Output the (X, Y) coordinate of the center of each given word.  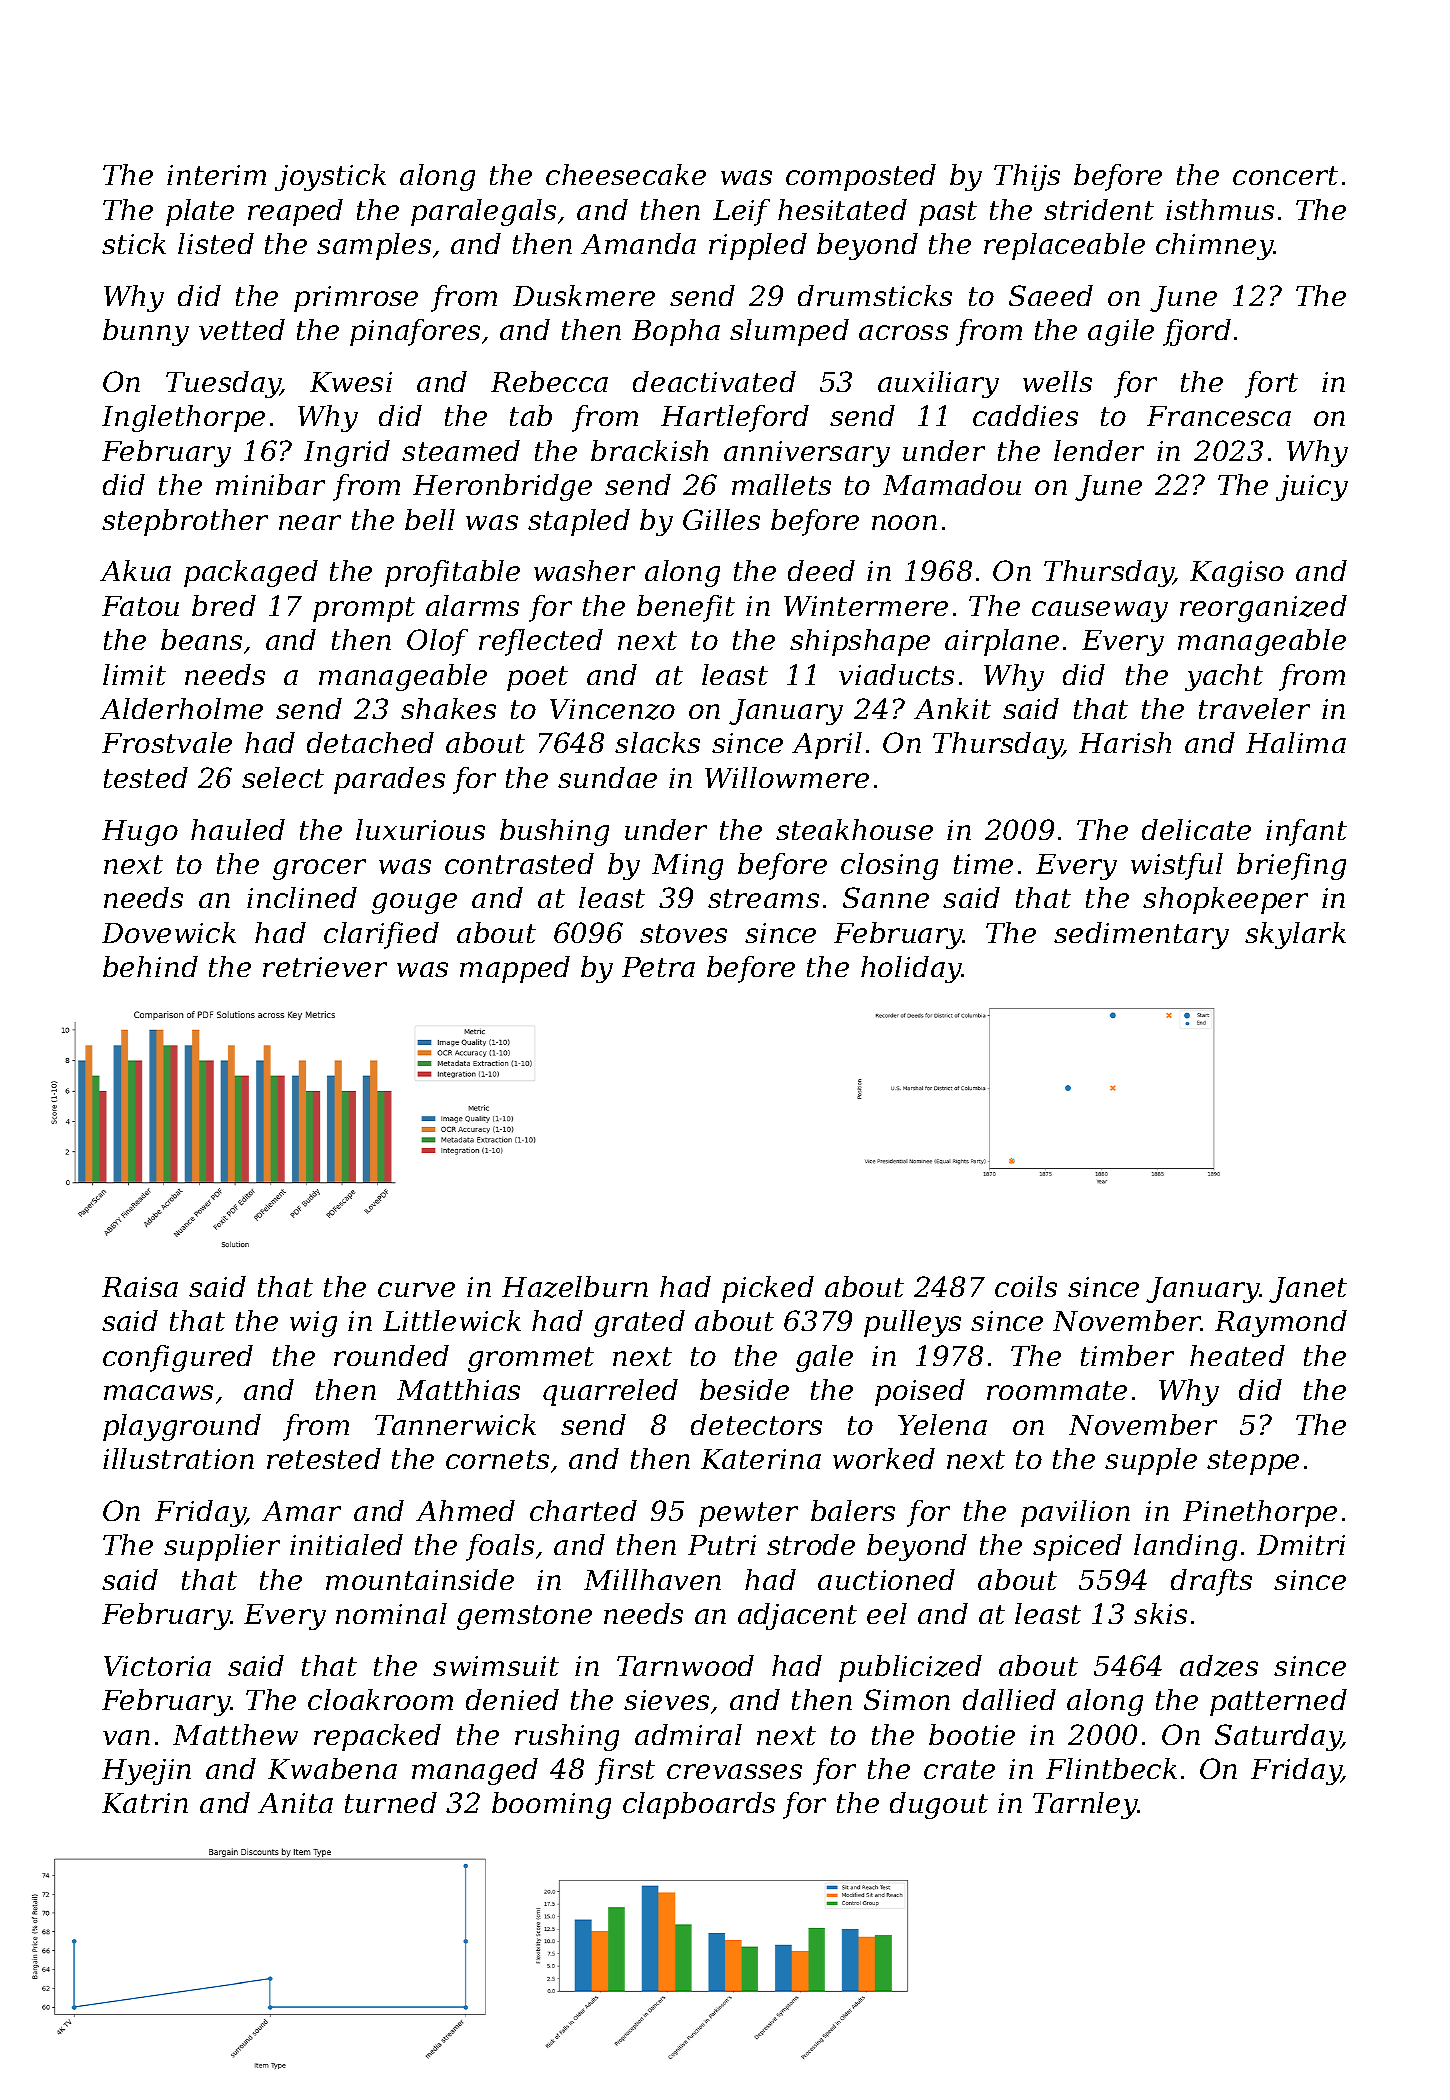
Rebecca (549, 381)
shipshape (860, 642)
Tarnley (1085, 1805)
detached (370, 742)
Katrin (145, 1803)
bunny (146, 332)
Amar (301, 1511)
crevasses (734, 1771)
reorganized (1263, 608)
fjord (1197, 332)
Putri (722, 1545)
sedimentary (1141, 935)
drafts (1211, 1582)
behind (150, 966)
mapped (515, 969)
